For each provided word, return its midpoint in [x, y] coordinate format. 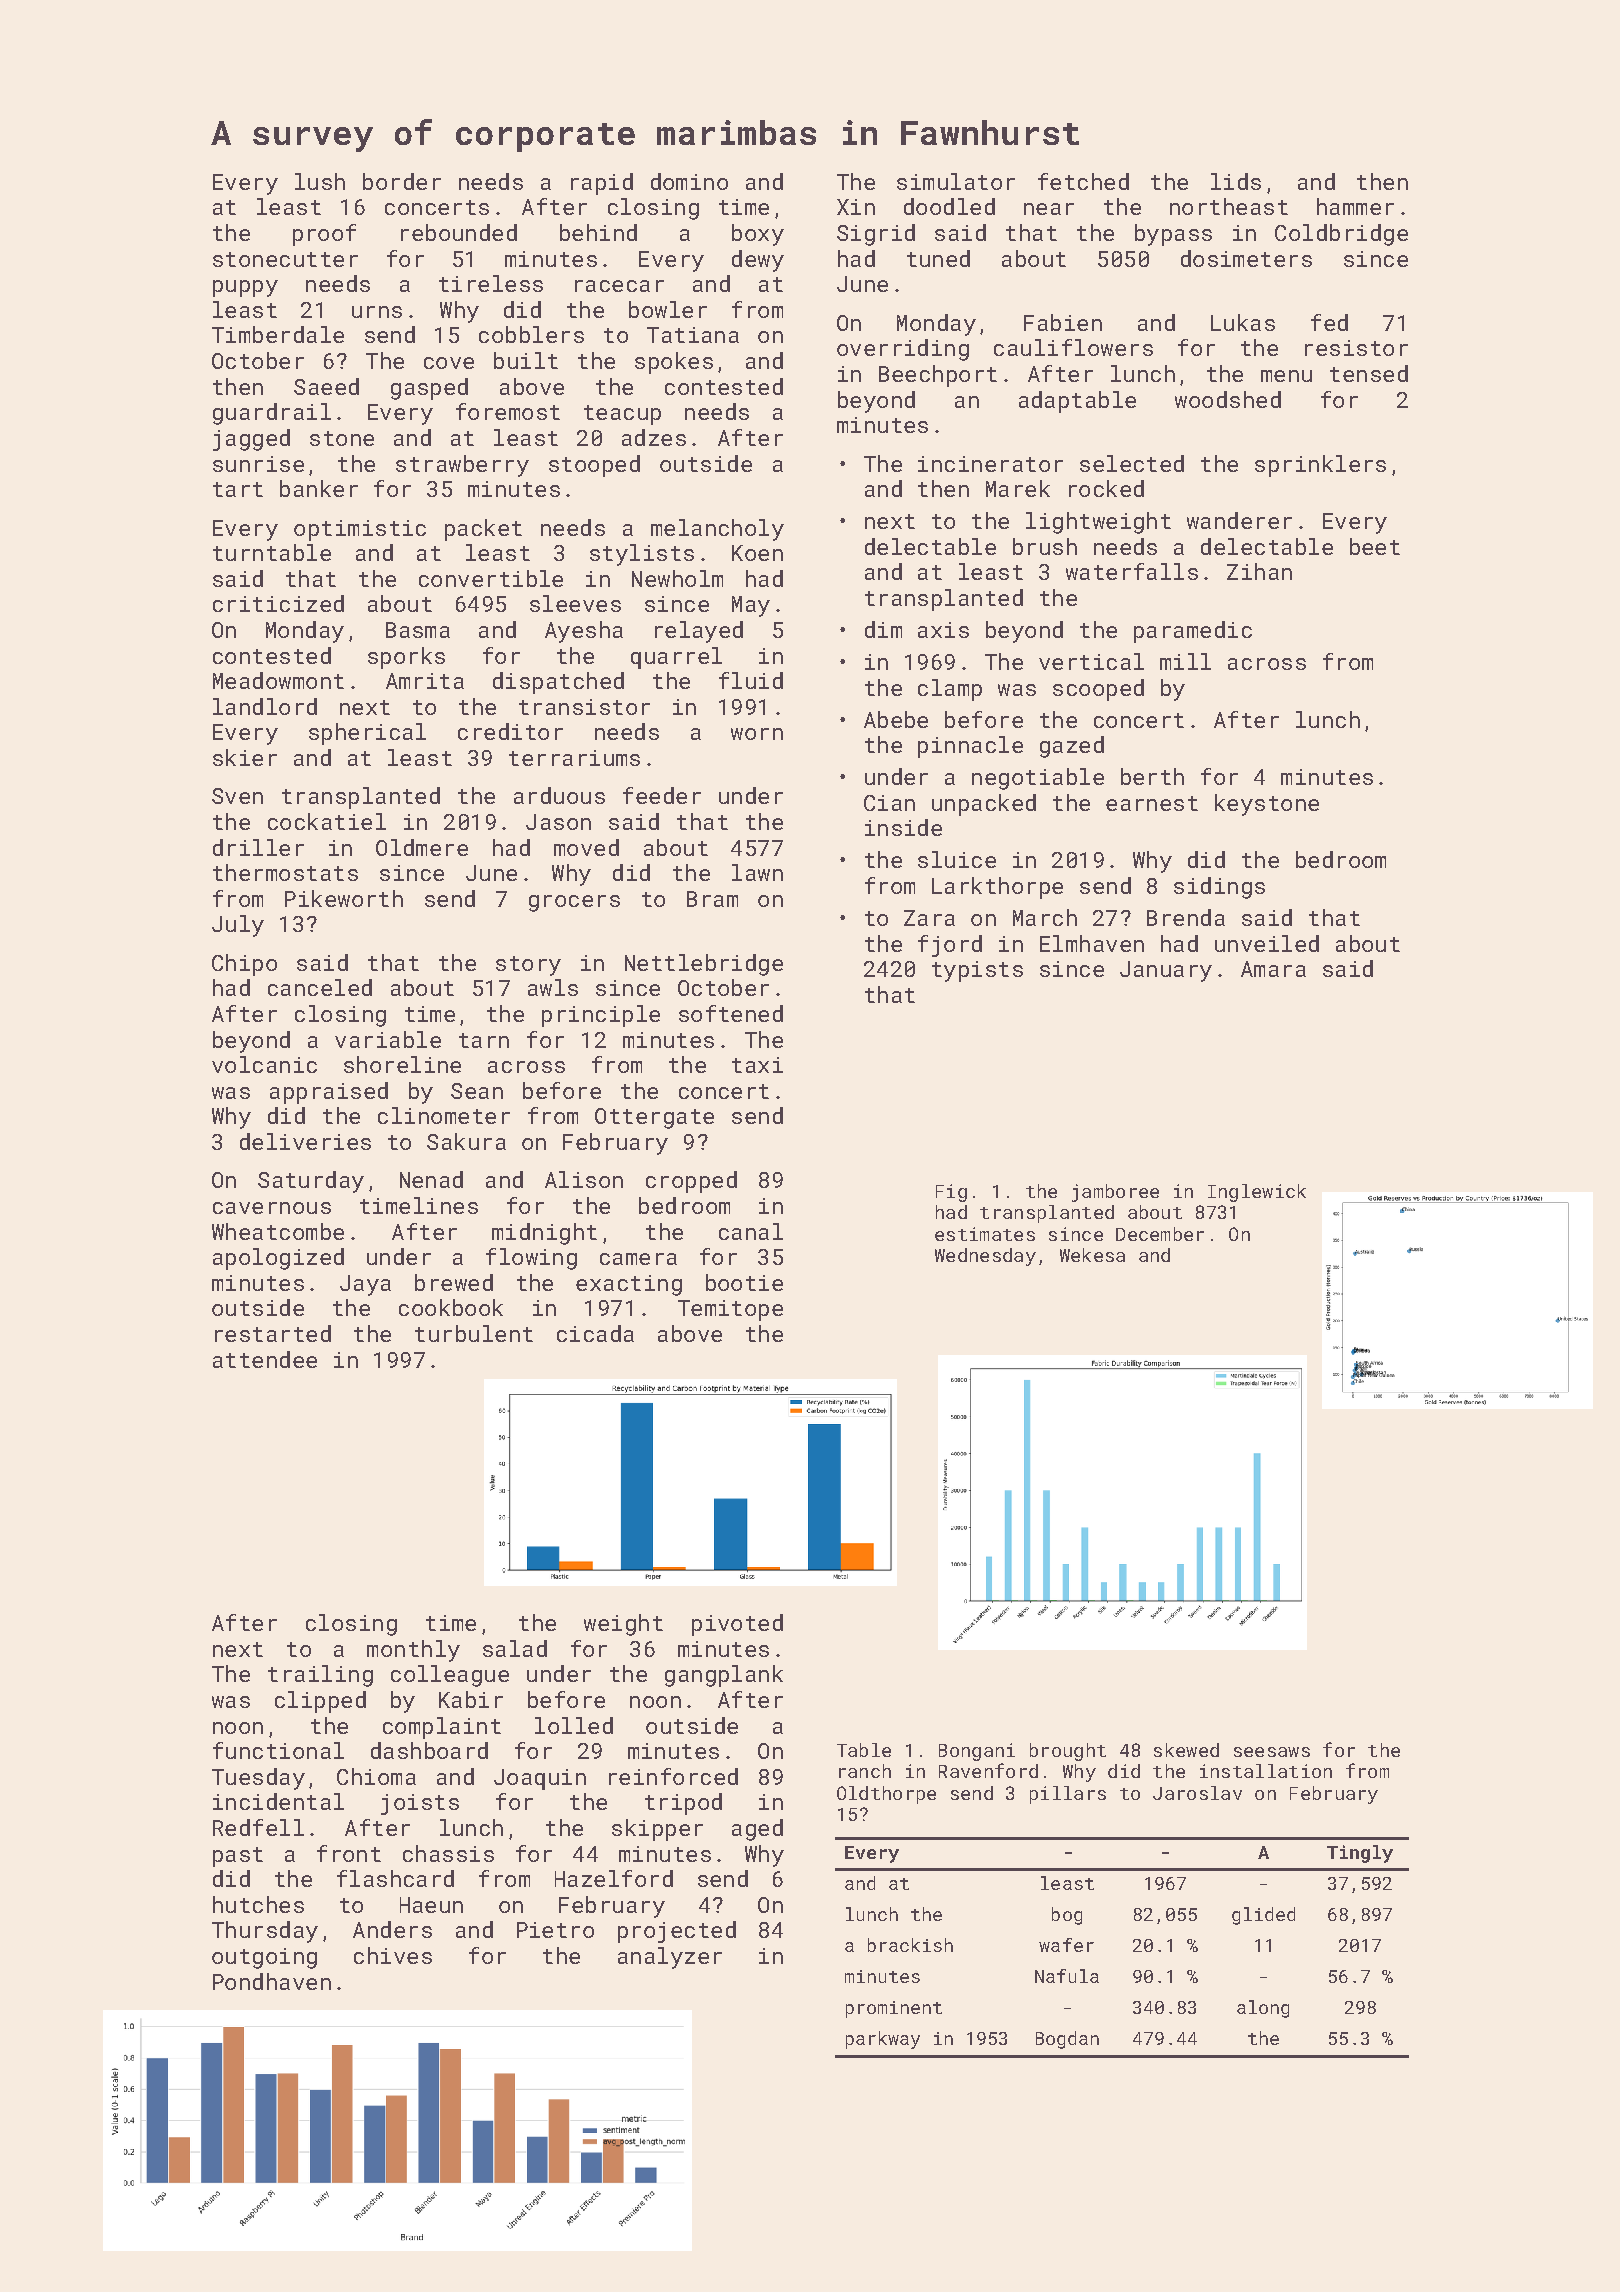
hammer [1355, 206]
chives [393, 1955]
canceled [320, 987]
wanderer [1239, 520]
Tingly [1360, 1854]
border [402, 181]
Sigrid [876, 235]
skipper [657, 1830]
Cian [889, 803]
